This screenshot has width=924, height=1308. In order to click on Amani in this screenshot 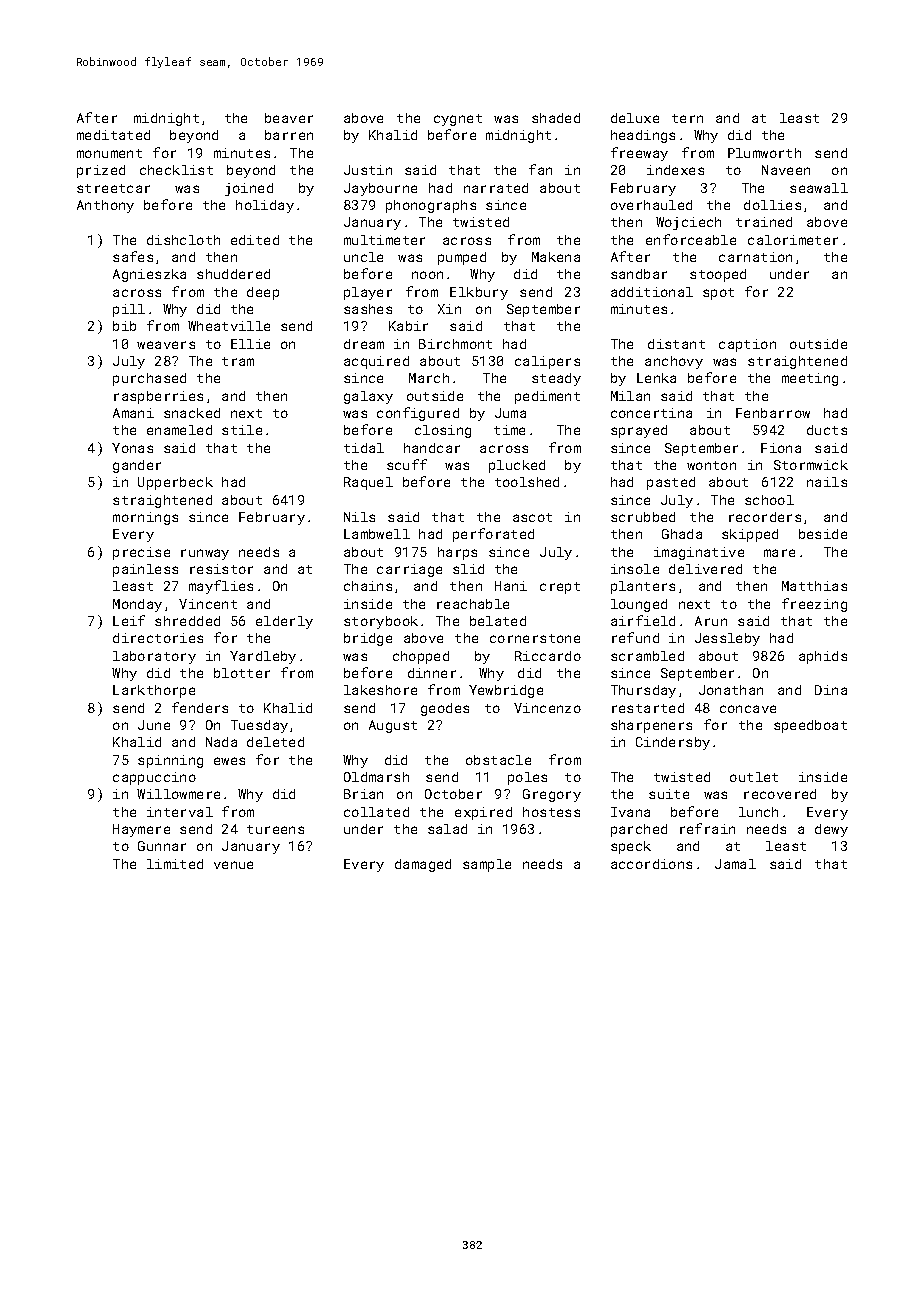, I will do `click(133, 413)`.
